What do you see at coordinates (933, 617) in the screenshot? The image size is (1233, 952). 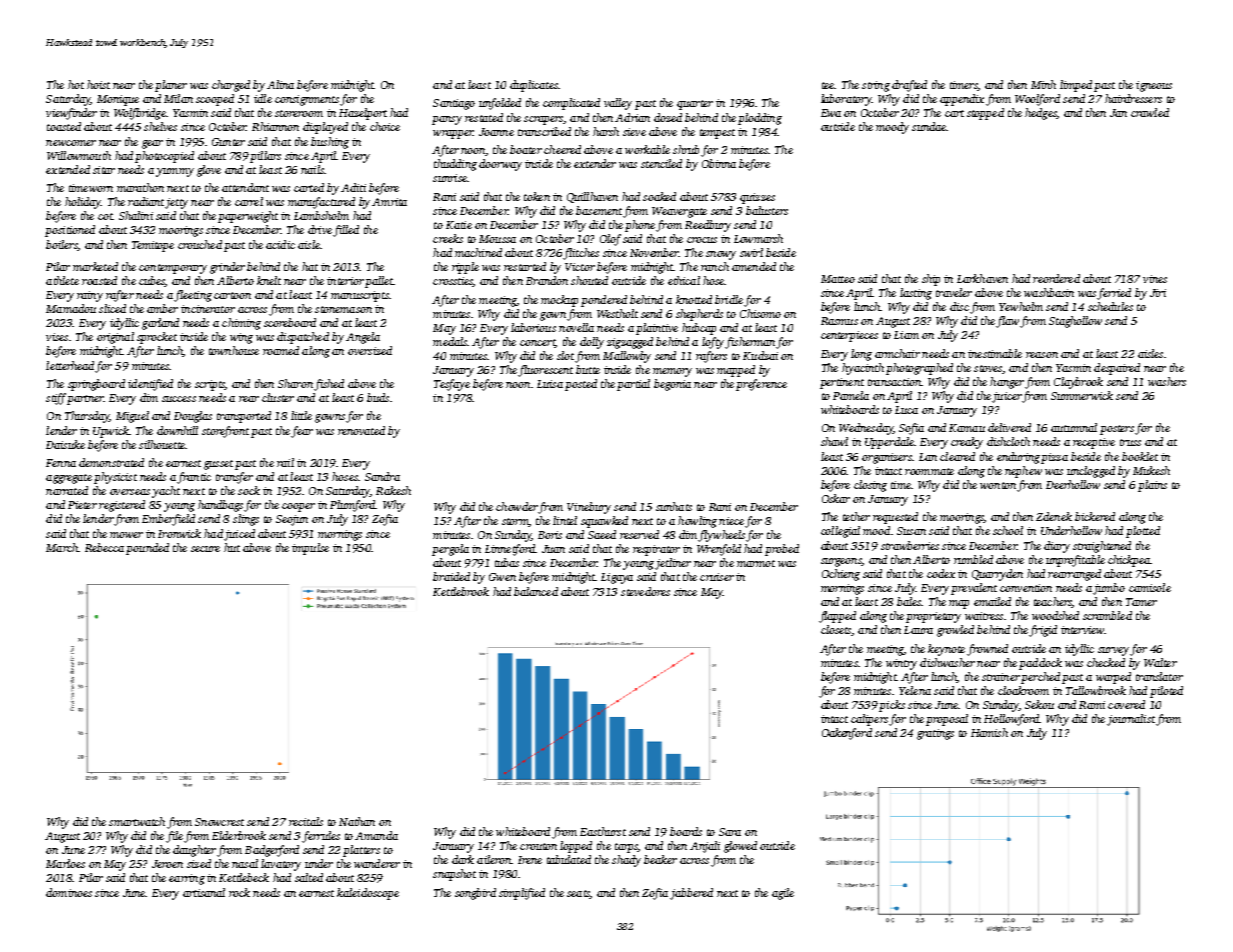 I see `proprietary` at bounding box center [933, 617].
